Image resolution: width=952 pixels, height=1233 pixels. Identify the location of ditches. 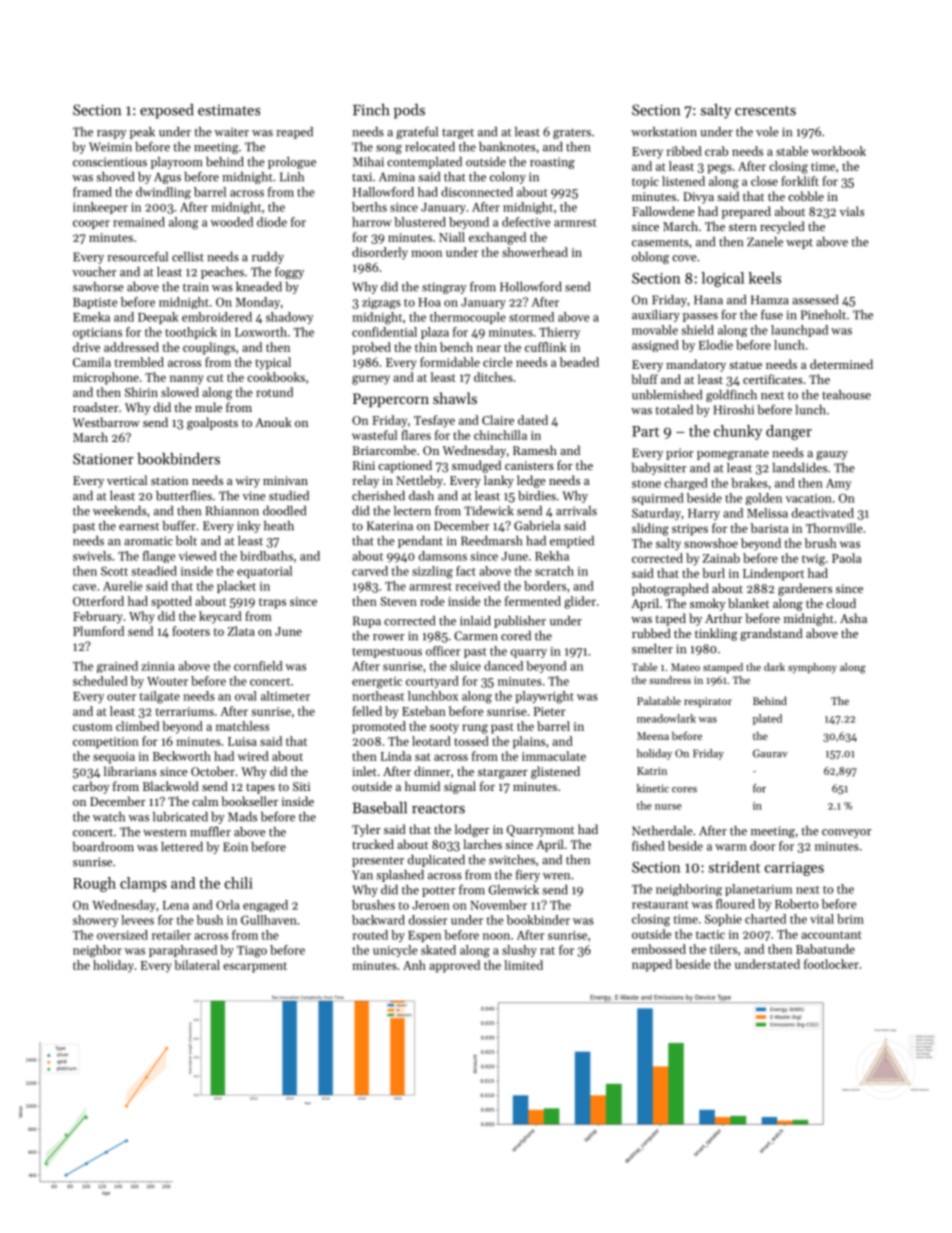
(493, 377).
